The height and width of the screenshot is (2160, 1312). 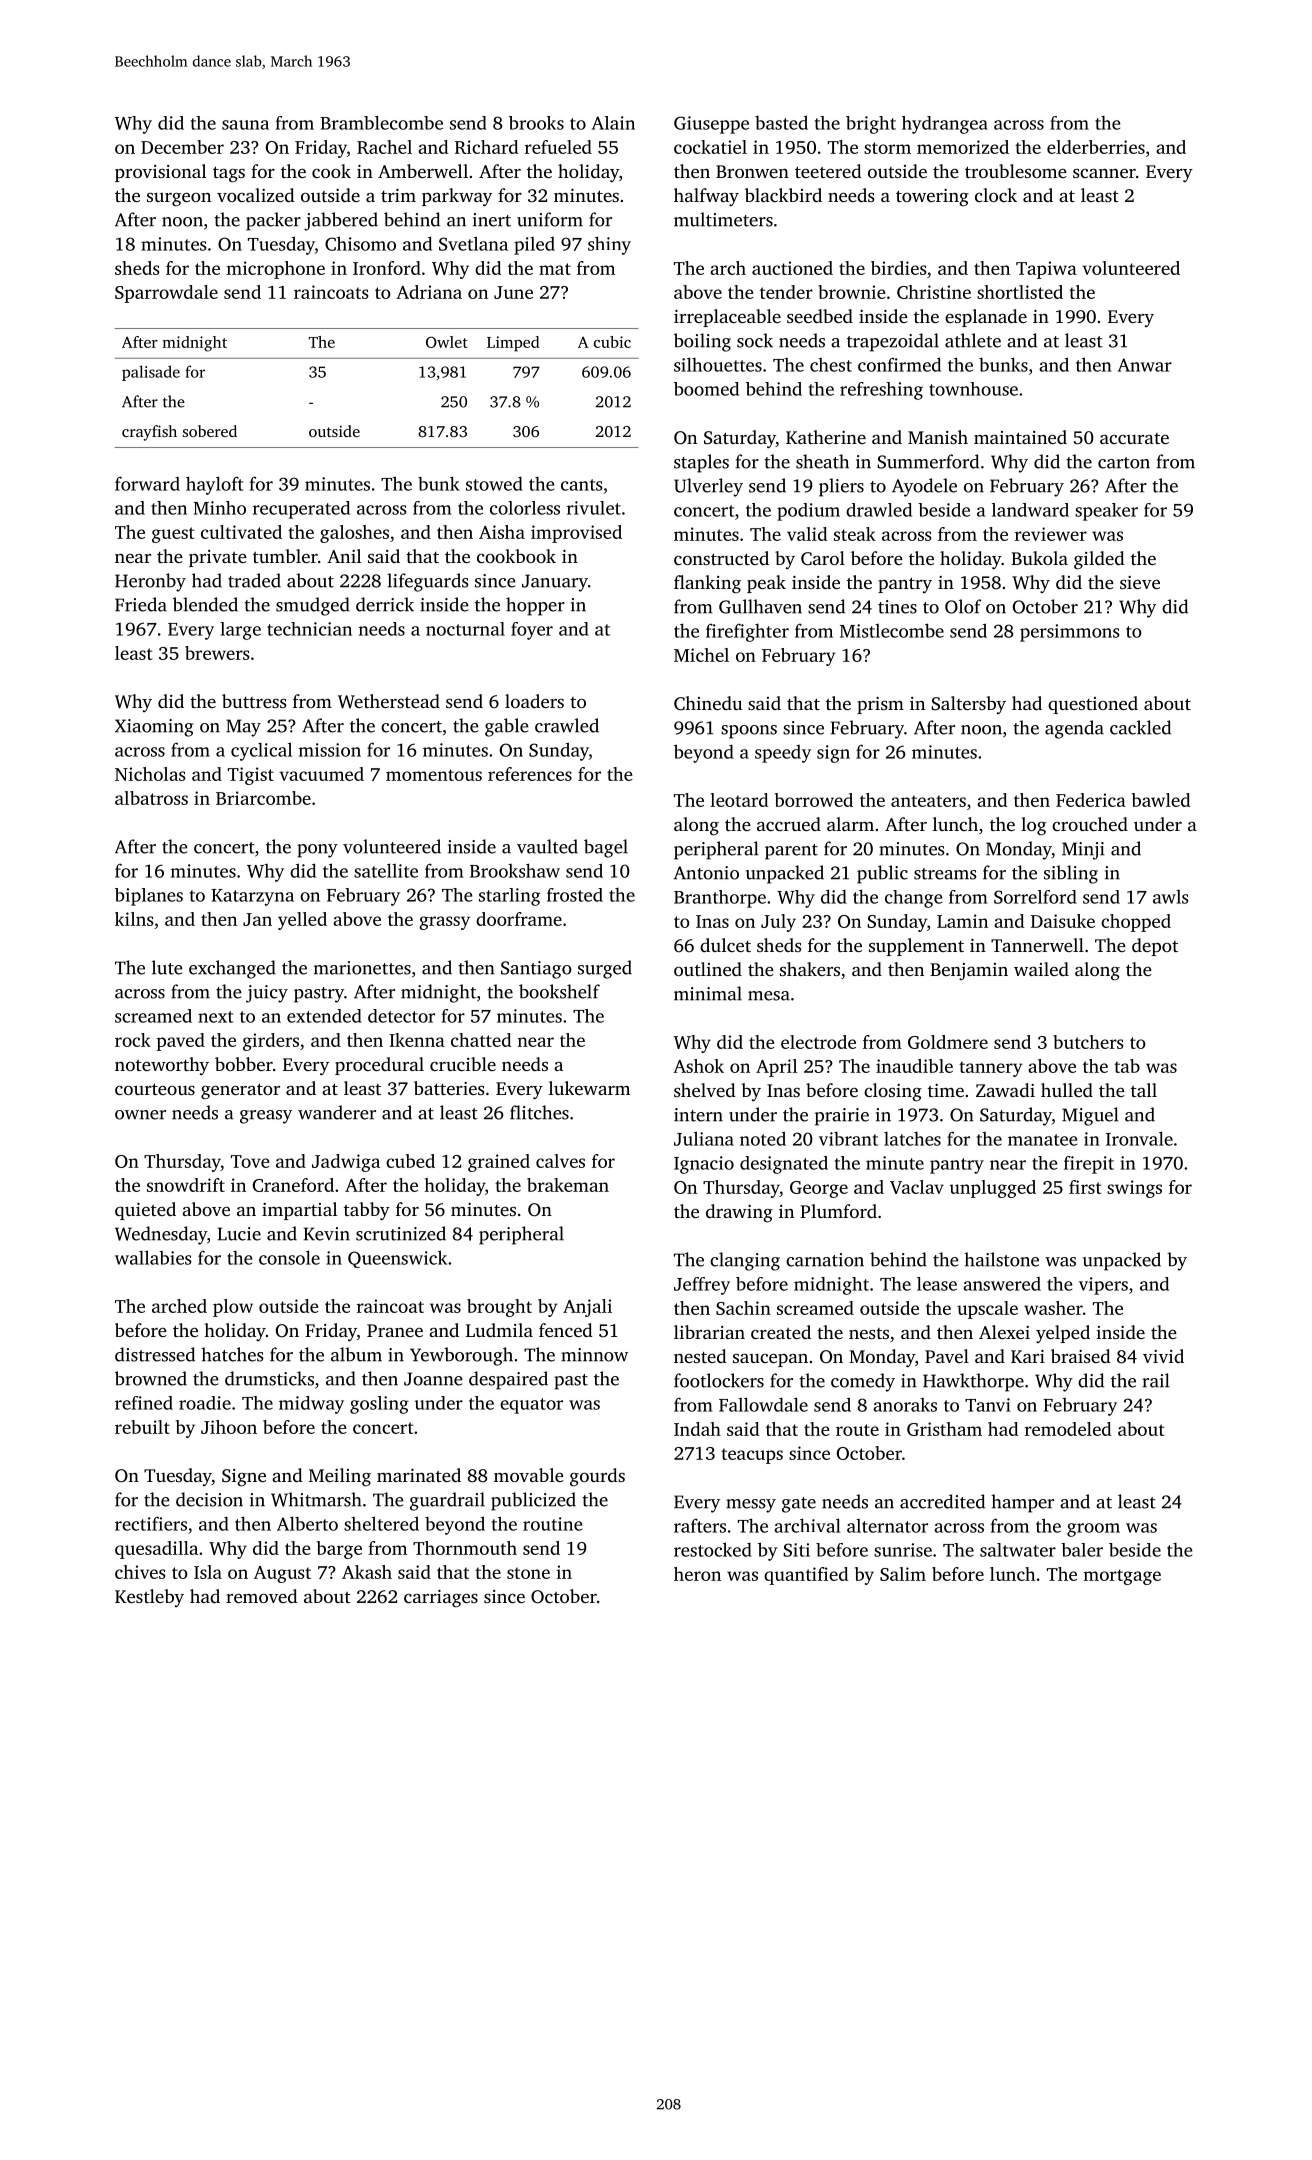 What do you see at coordinates (401, 1016) in the screenshot?
I see `detector` at bounding box center [401, 1016].
